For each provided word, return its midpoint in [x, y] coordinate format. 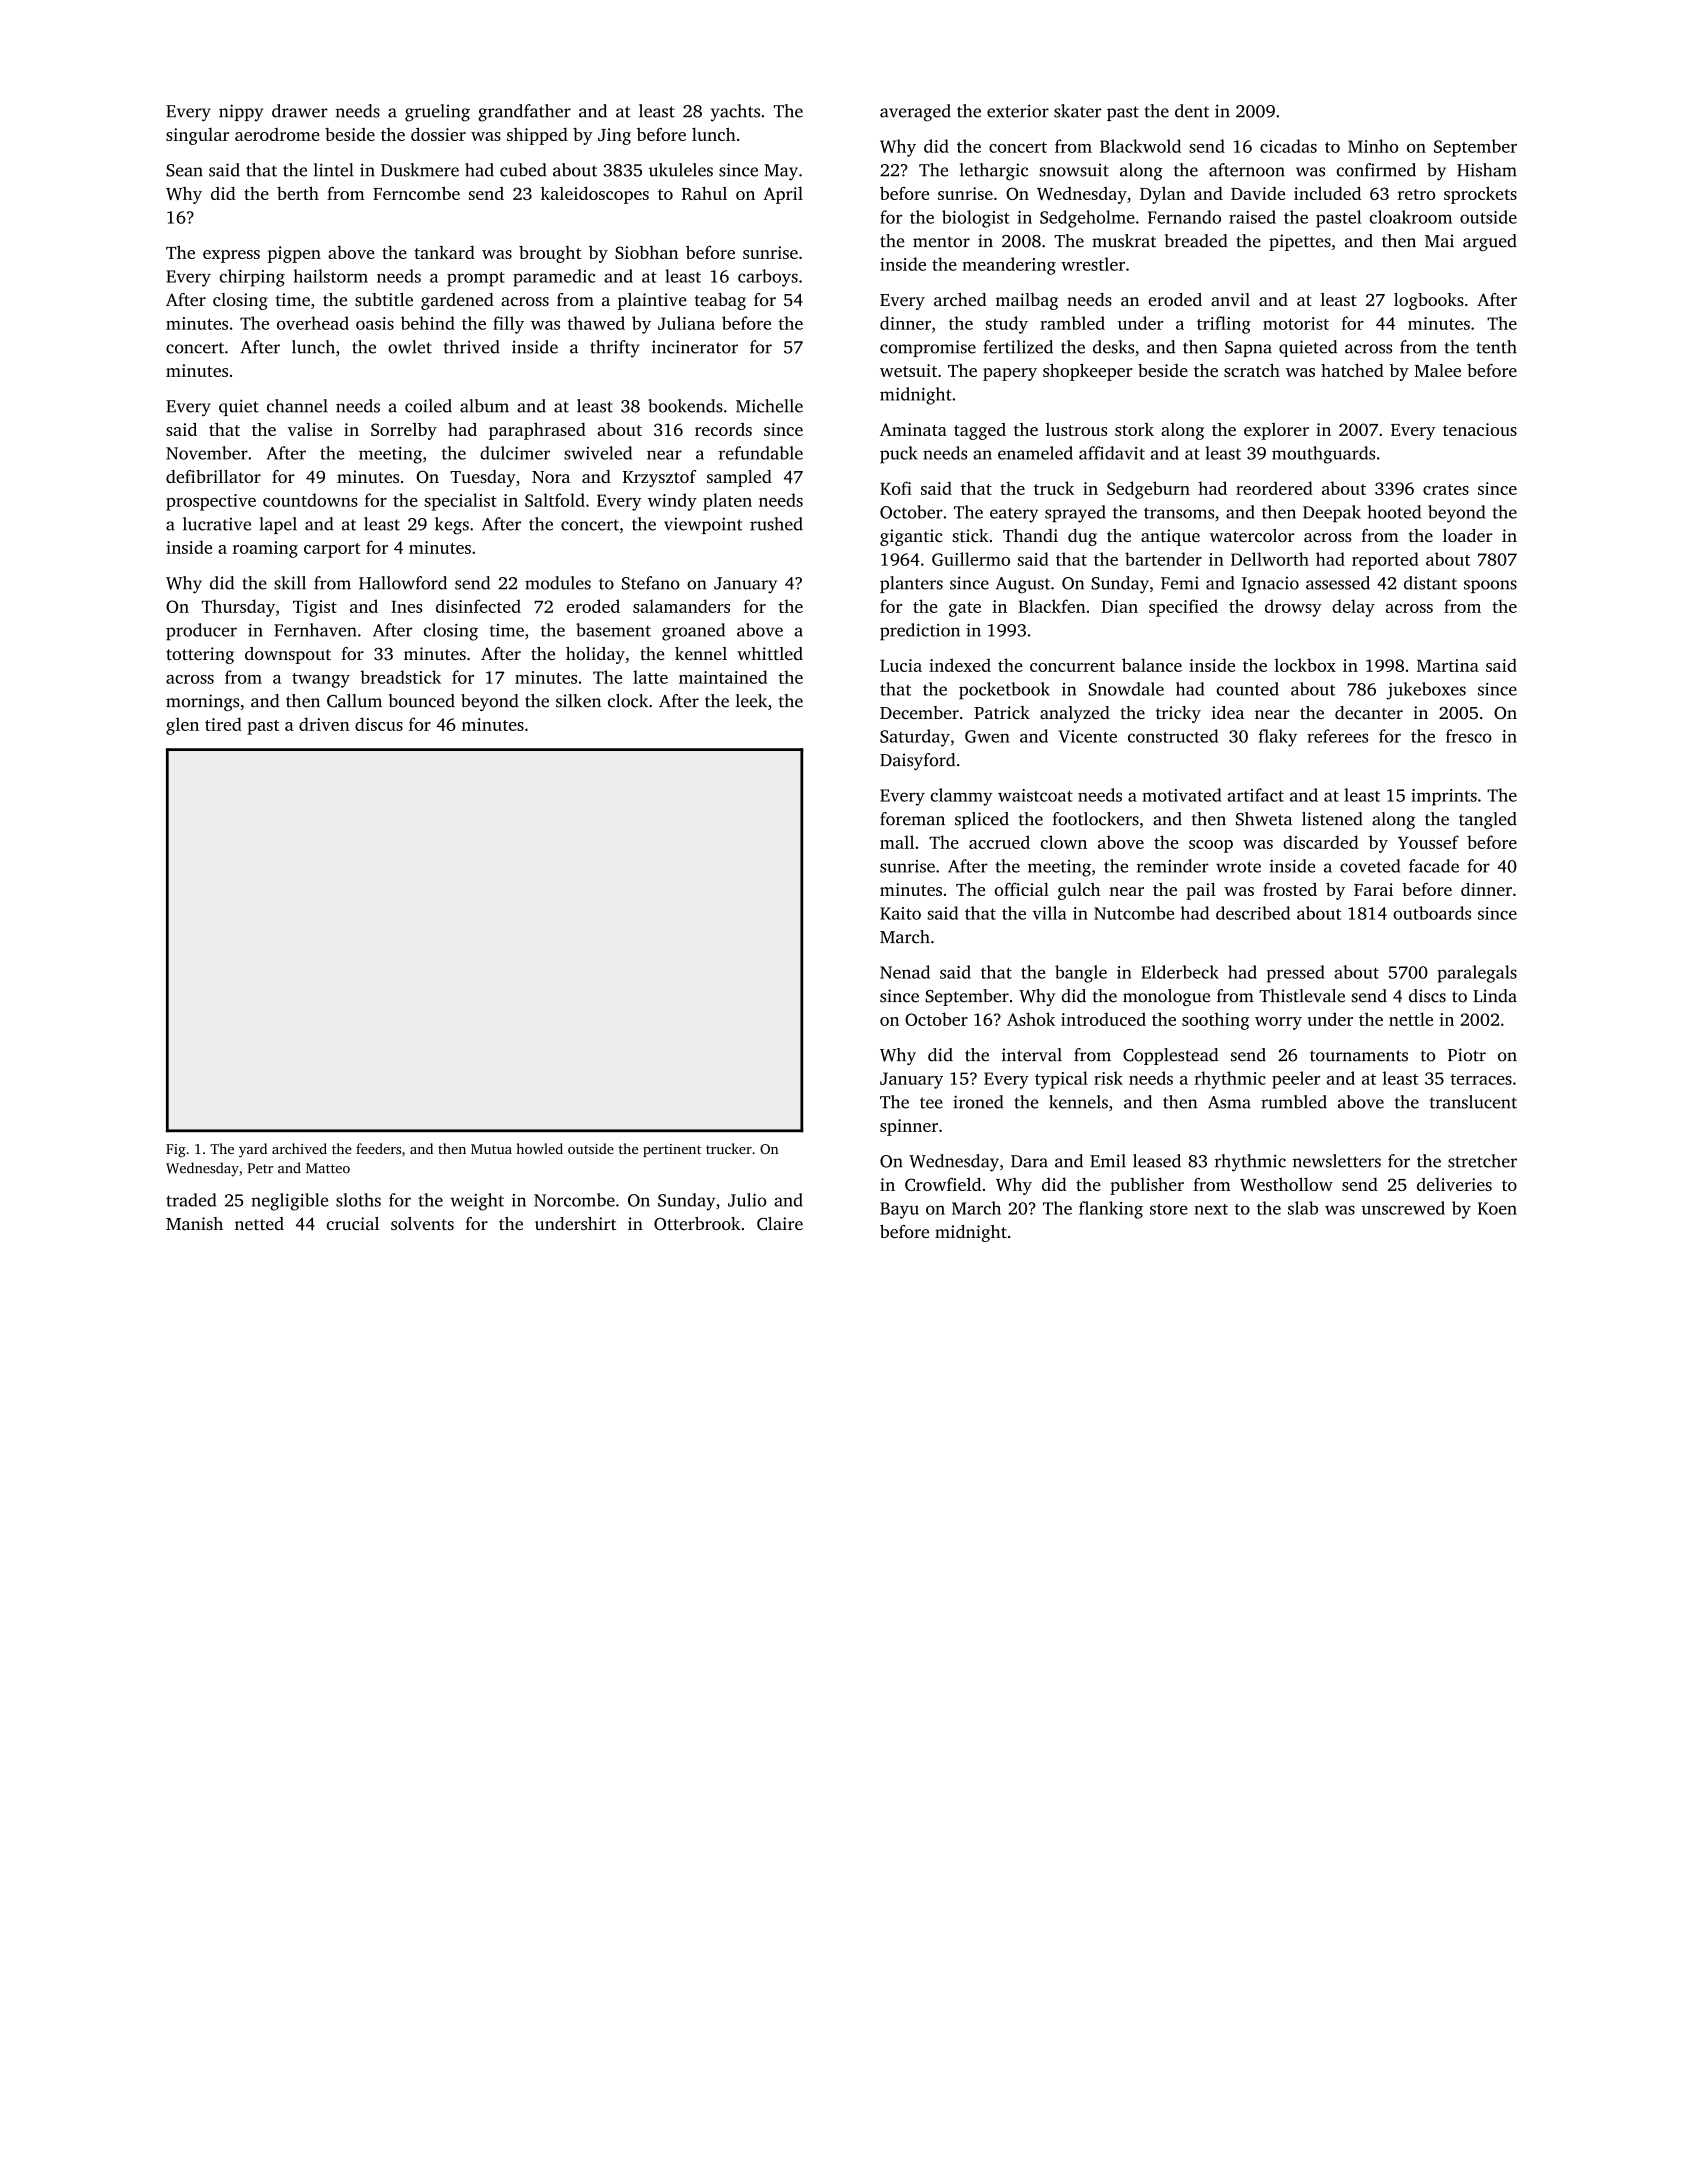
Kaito [900, 913]
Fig [176, 1151]
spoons [1490, 586]
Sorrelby [404, 431]
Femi [1180, 583]
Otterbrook [697, 1224]
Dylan [1163, 195]
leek [751, 701]
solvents [422, 1223]
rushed [776, 524]
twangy [321, 680]
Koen [1497, 1208]
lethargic [994, 172]
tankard [444, 252]
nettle [1411, 1019]
